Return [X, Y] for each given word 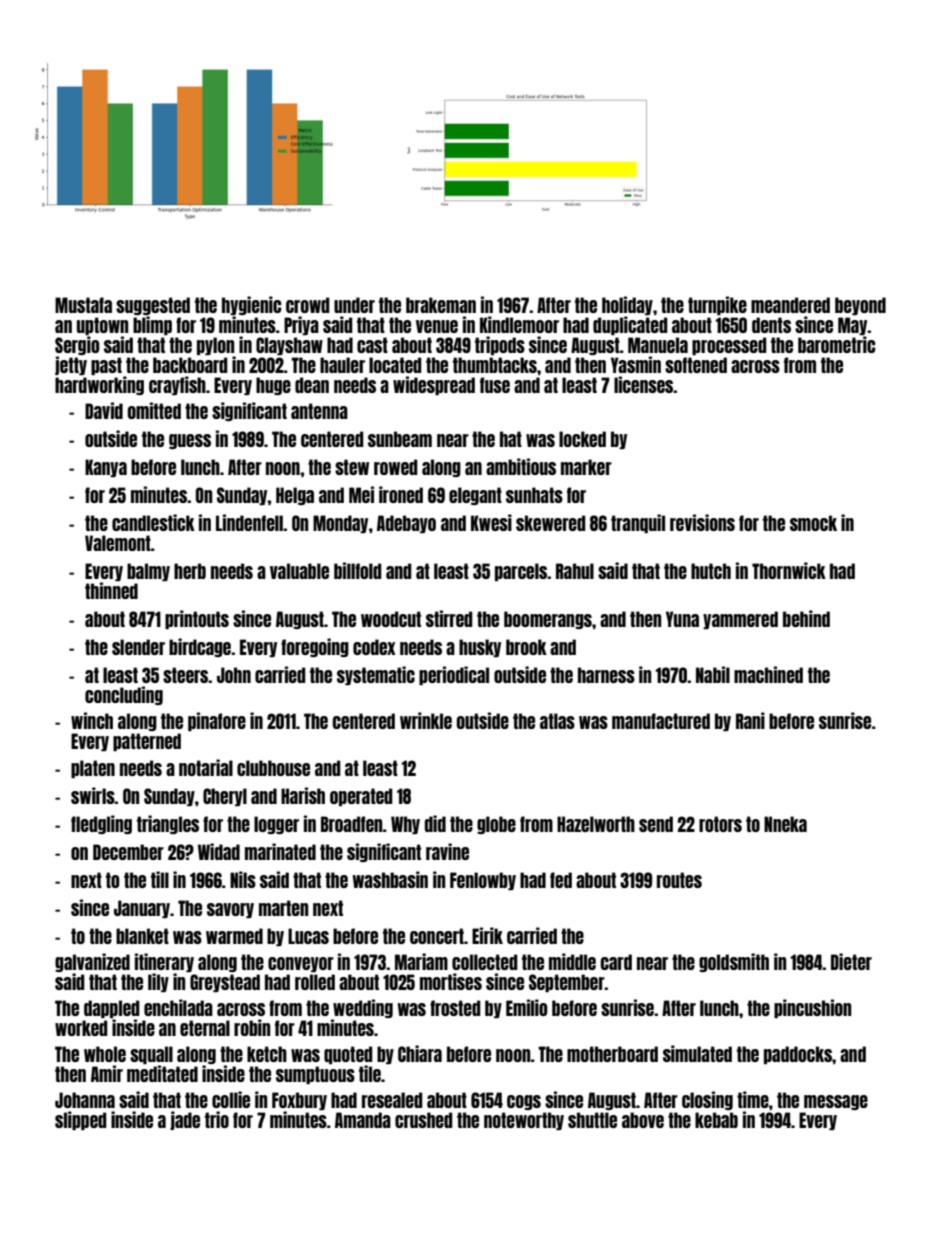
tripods [500, 345]
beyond [860, 306]
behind [806, 618]
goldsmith [734, 962]
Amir [107, 1073]
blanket [142, 936]
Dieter [851, 961]
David [104, 410]
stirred [449, 618]
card [616, 962]
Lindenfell [250, 522]
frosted [455, 1008]
